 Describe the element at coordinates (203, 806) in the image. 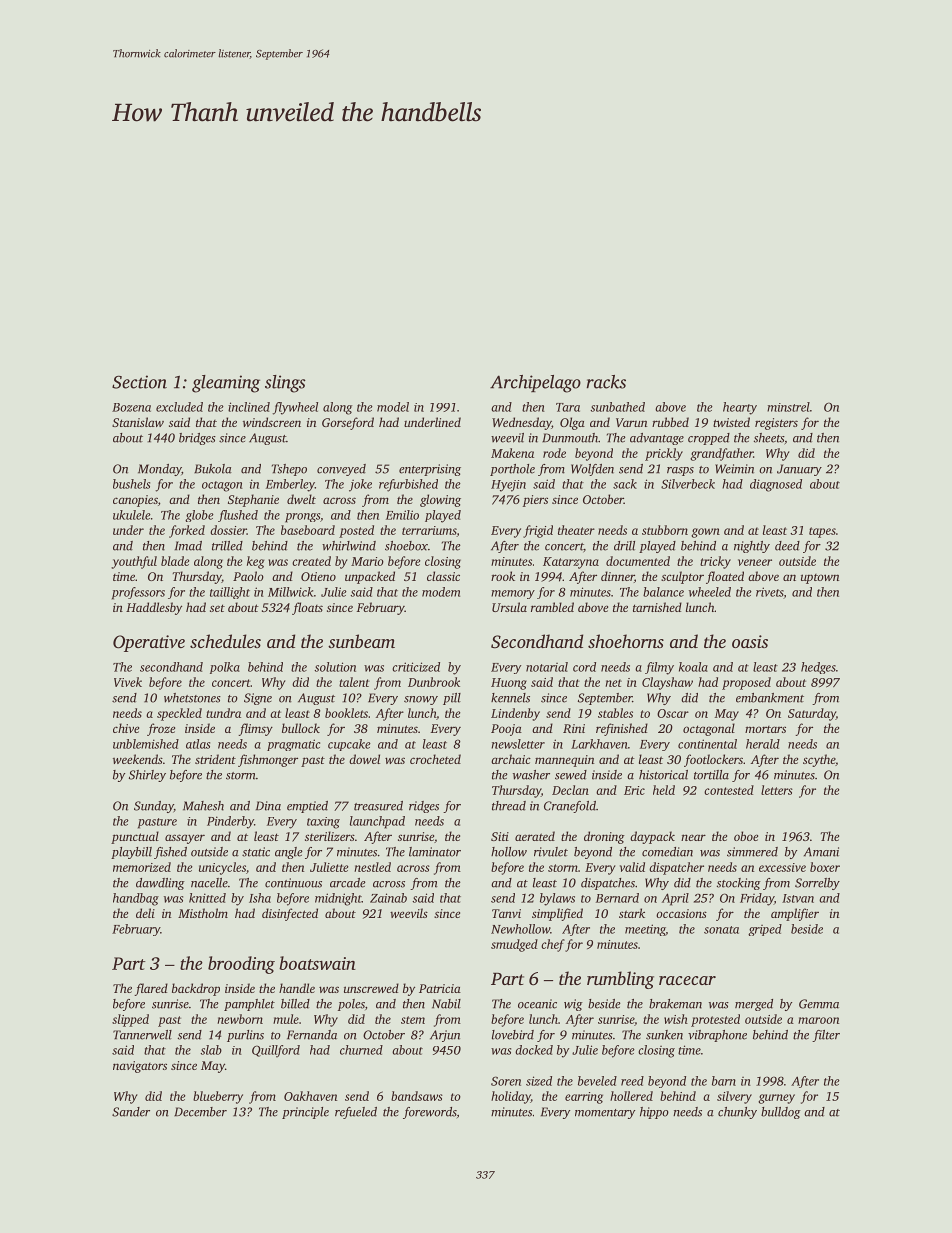

I see `Mahesh` at that location.
